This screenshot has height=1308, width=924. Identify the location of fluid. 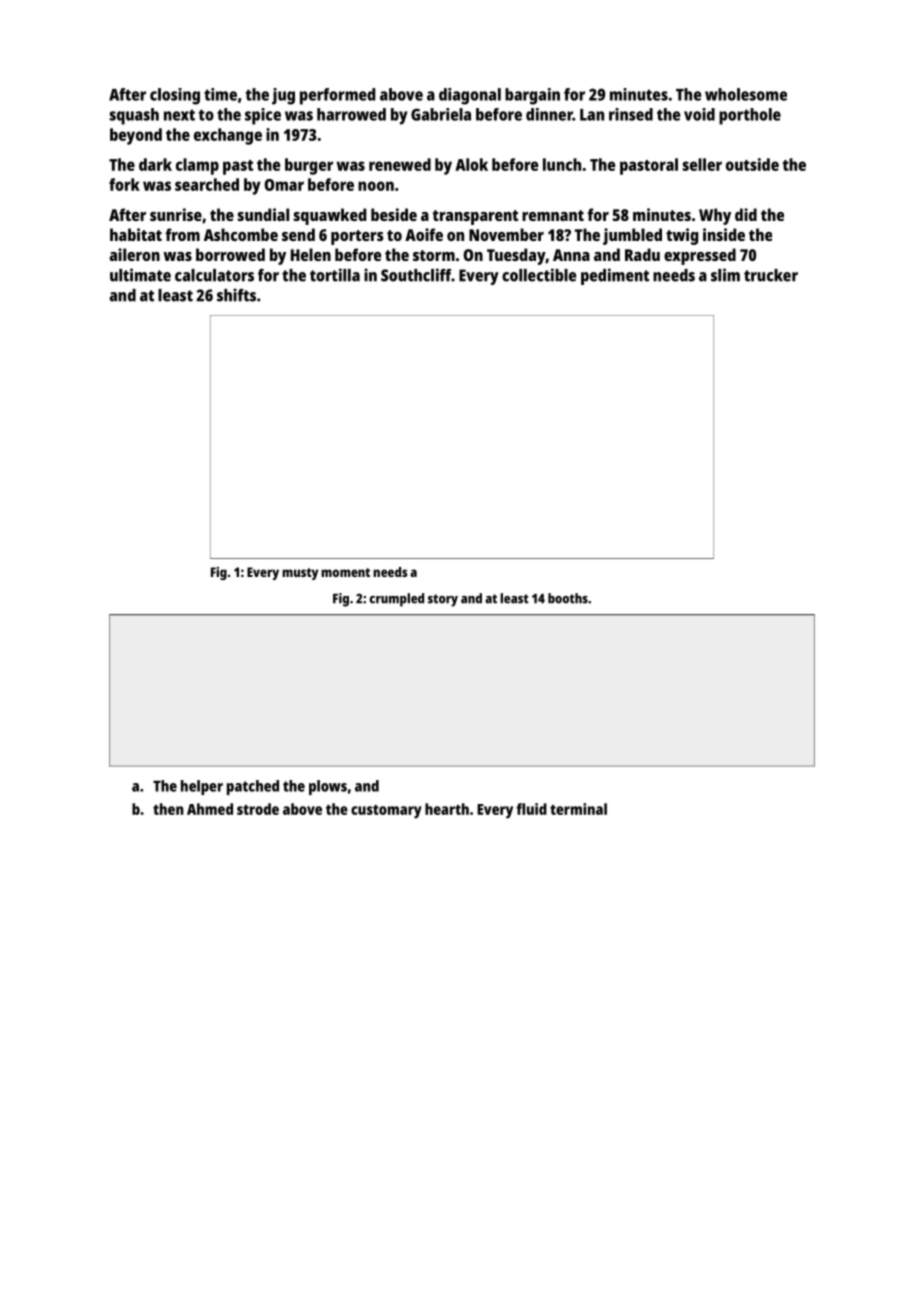
(531, 809).
